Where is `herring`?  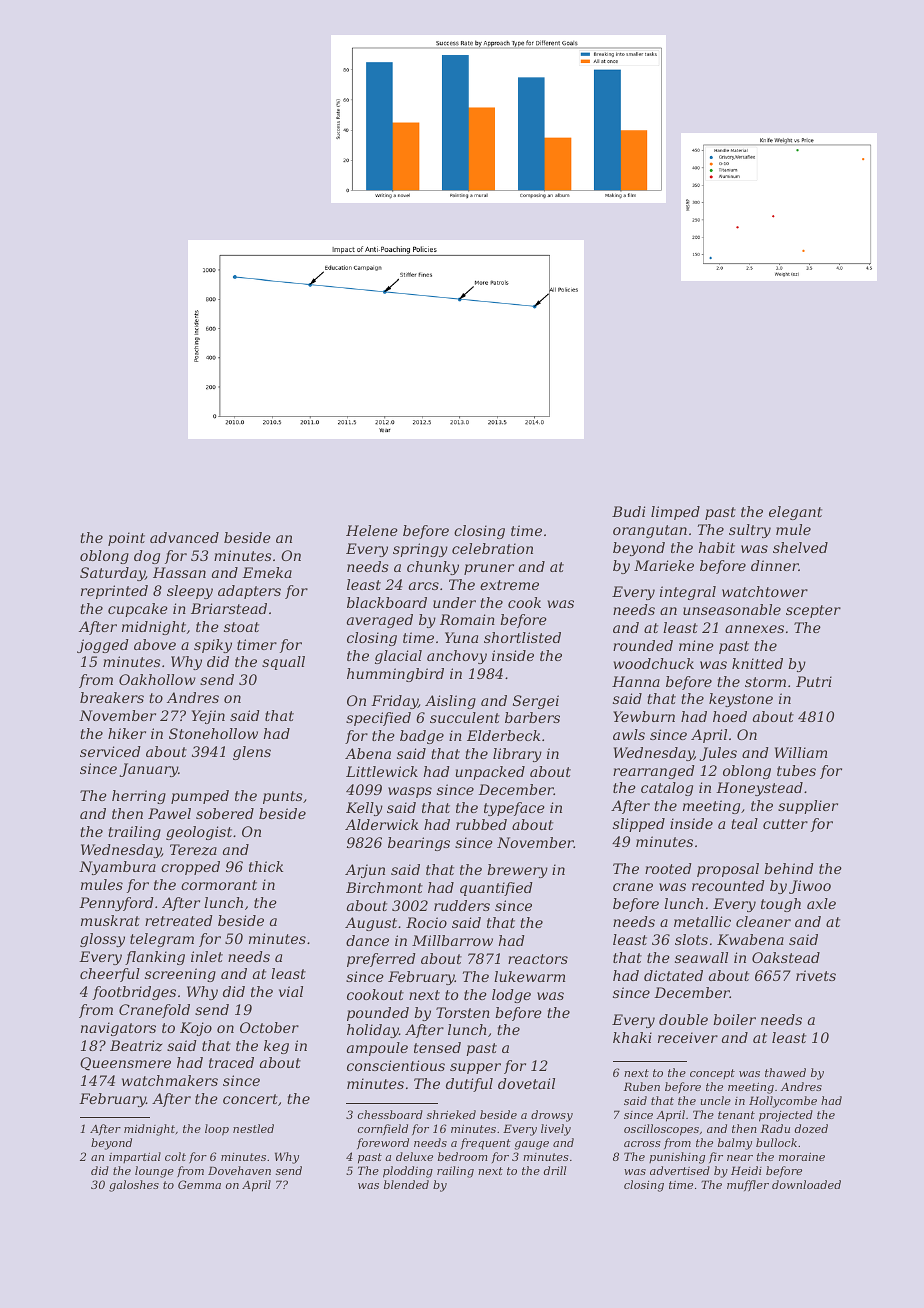 herring is located at coordinates (139, 797).
